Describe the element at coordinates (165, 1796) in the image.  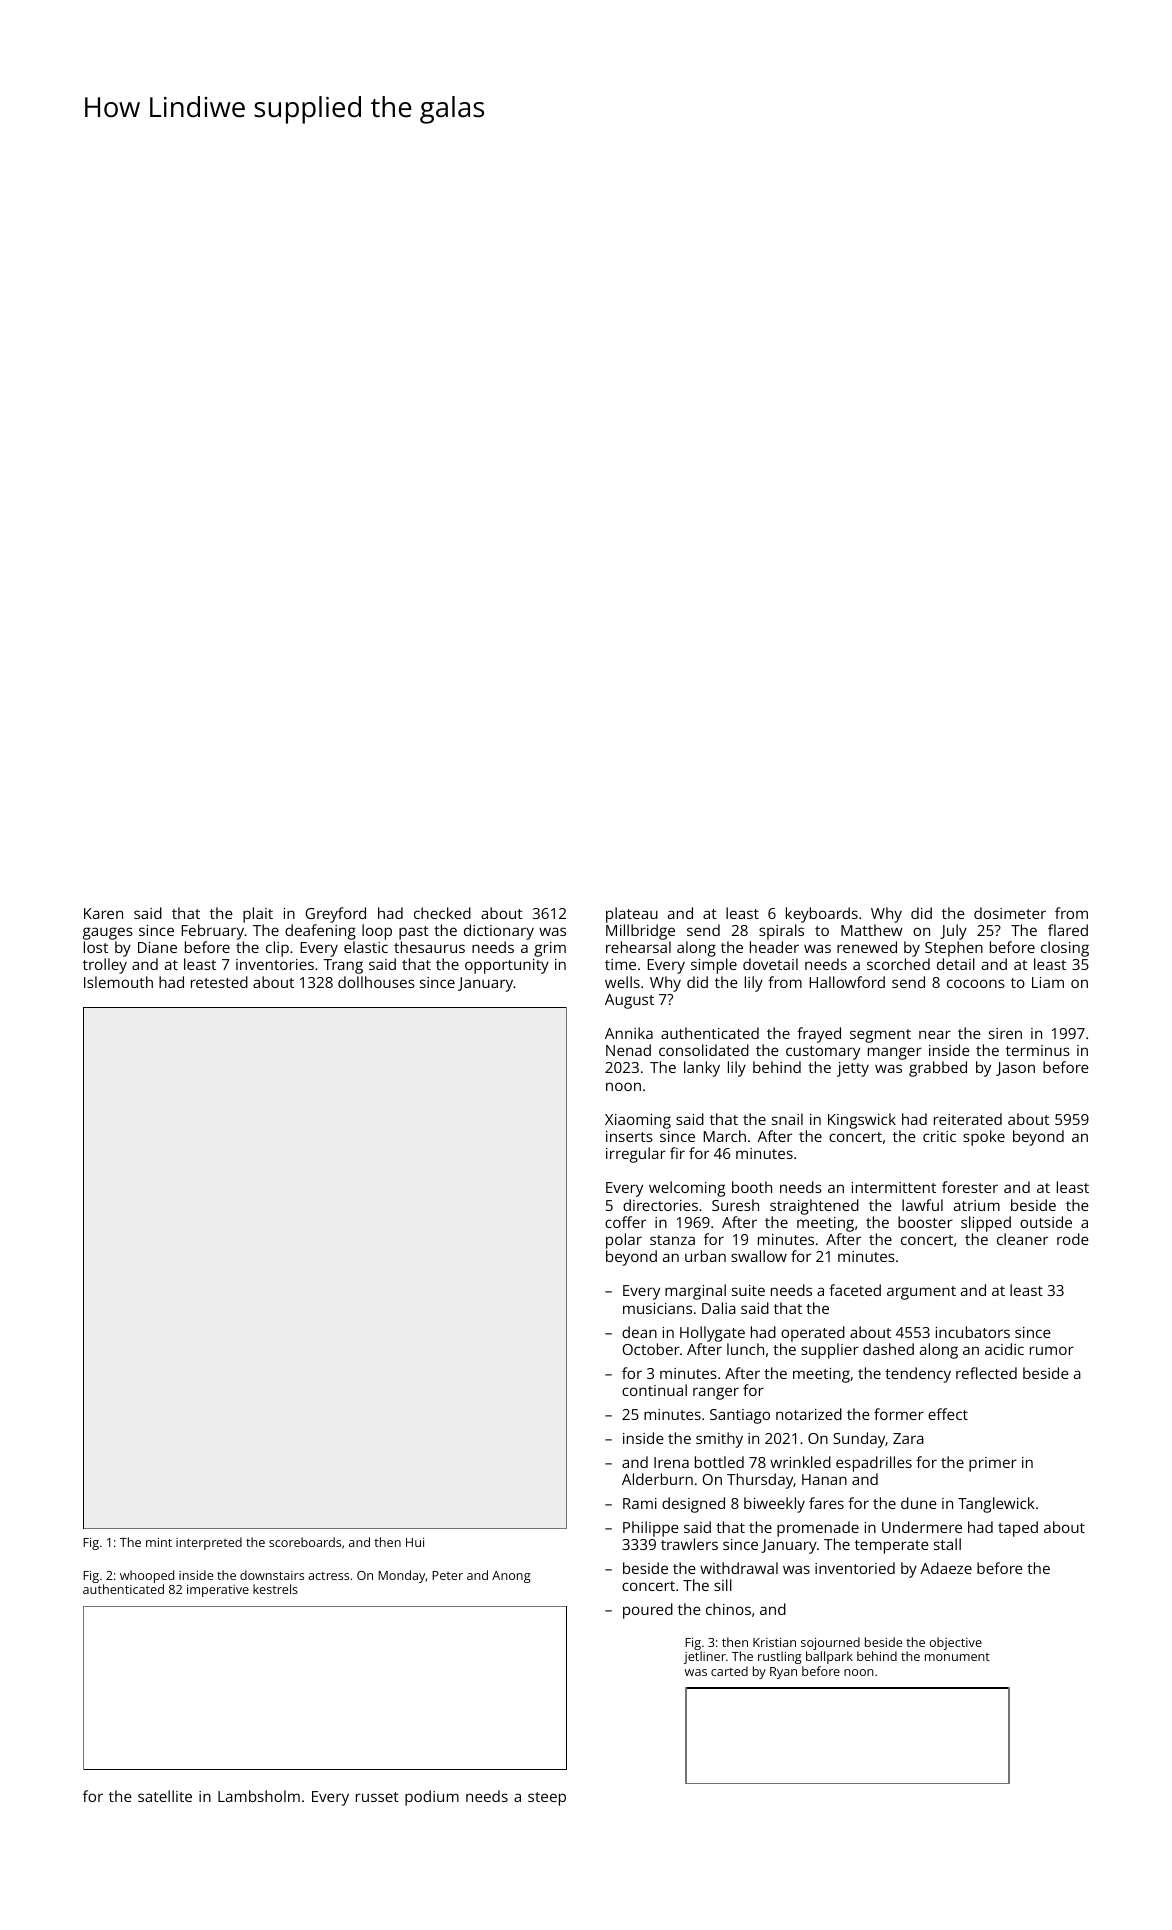
I see `satellite` at that location.
